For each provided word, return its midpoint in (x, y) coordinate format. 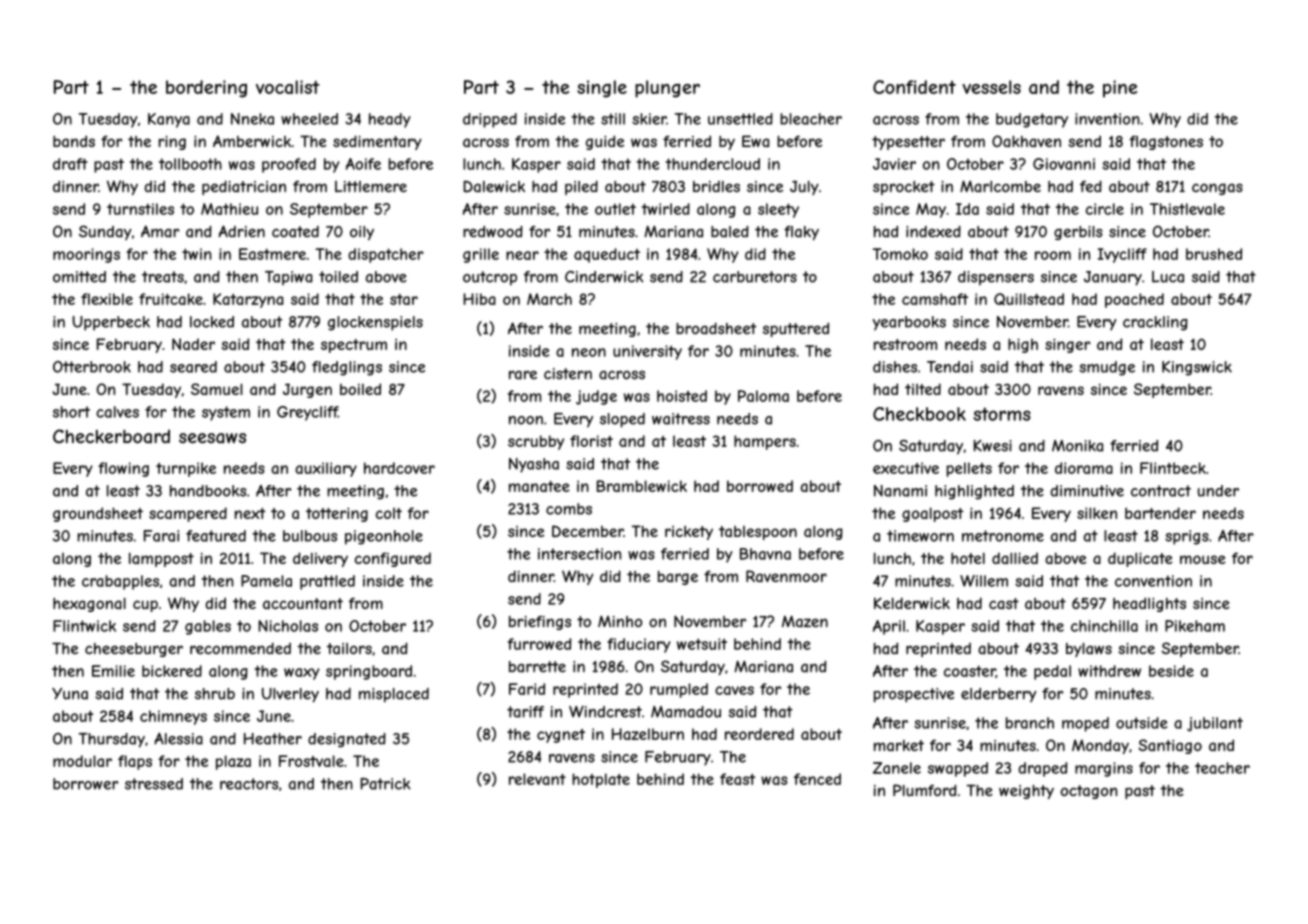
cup (145, 606)
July (804, 188)
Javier (894, 164)
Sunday (105, 232)
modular (82, 761)
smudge (1107, 368)
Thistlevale (1187, 209)
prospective (914, 695)
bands (74, 141)
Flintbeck (1173, 468)
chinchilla (1104, 626)
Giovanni (1064, 164)
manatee (539, 486)
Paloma (763, 396)
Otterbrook (92, 367)
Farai (161, 536)
